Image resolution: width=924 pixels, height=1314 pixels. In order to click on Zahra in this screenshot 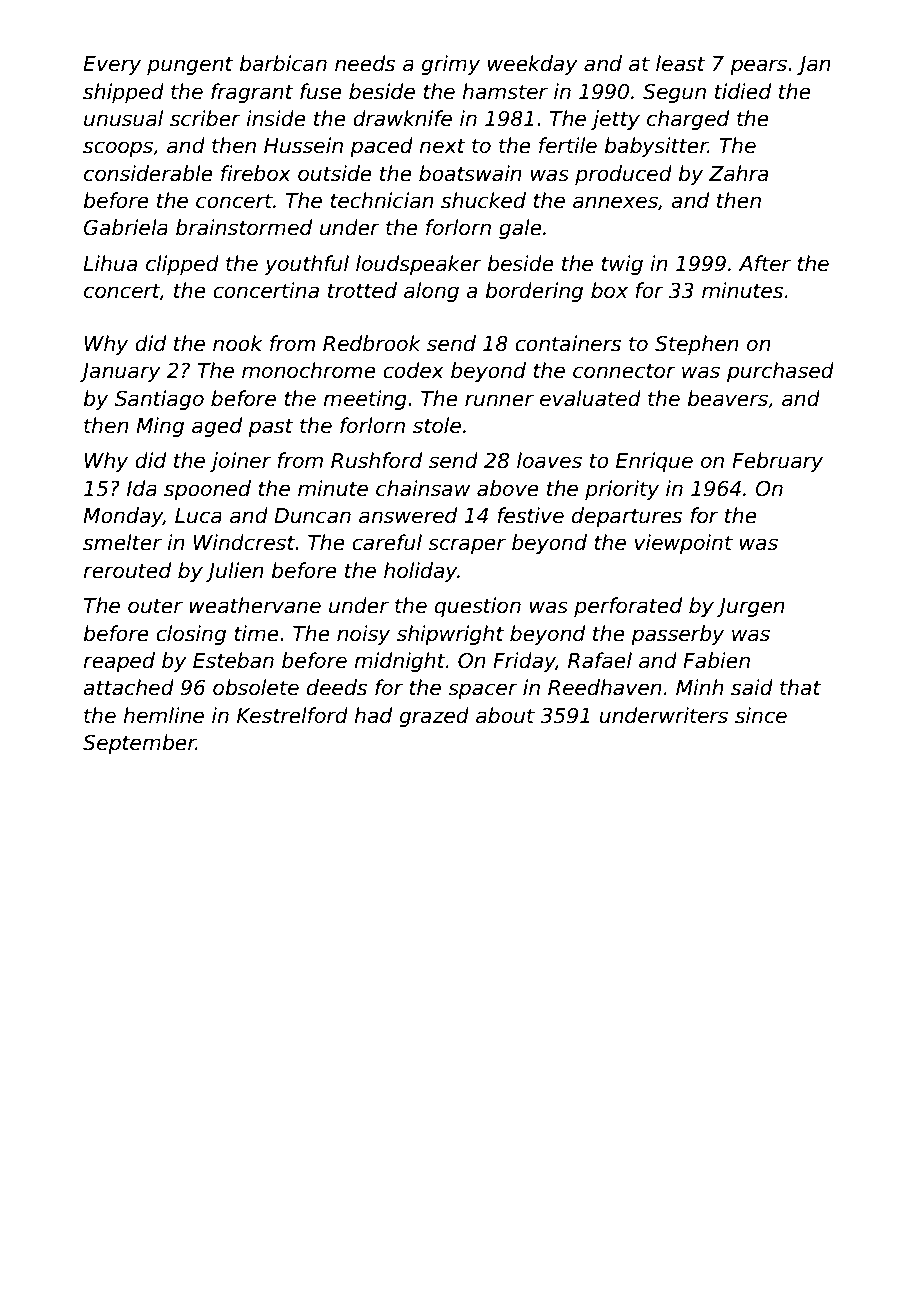, I will do `click(738, 173)`.
